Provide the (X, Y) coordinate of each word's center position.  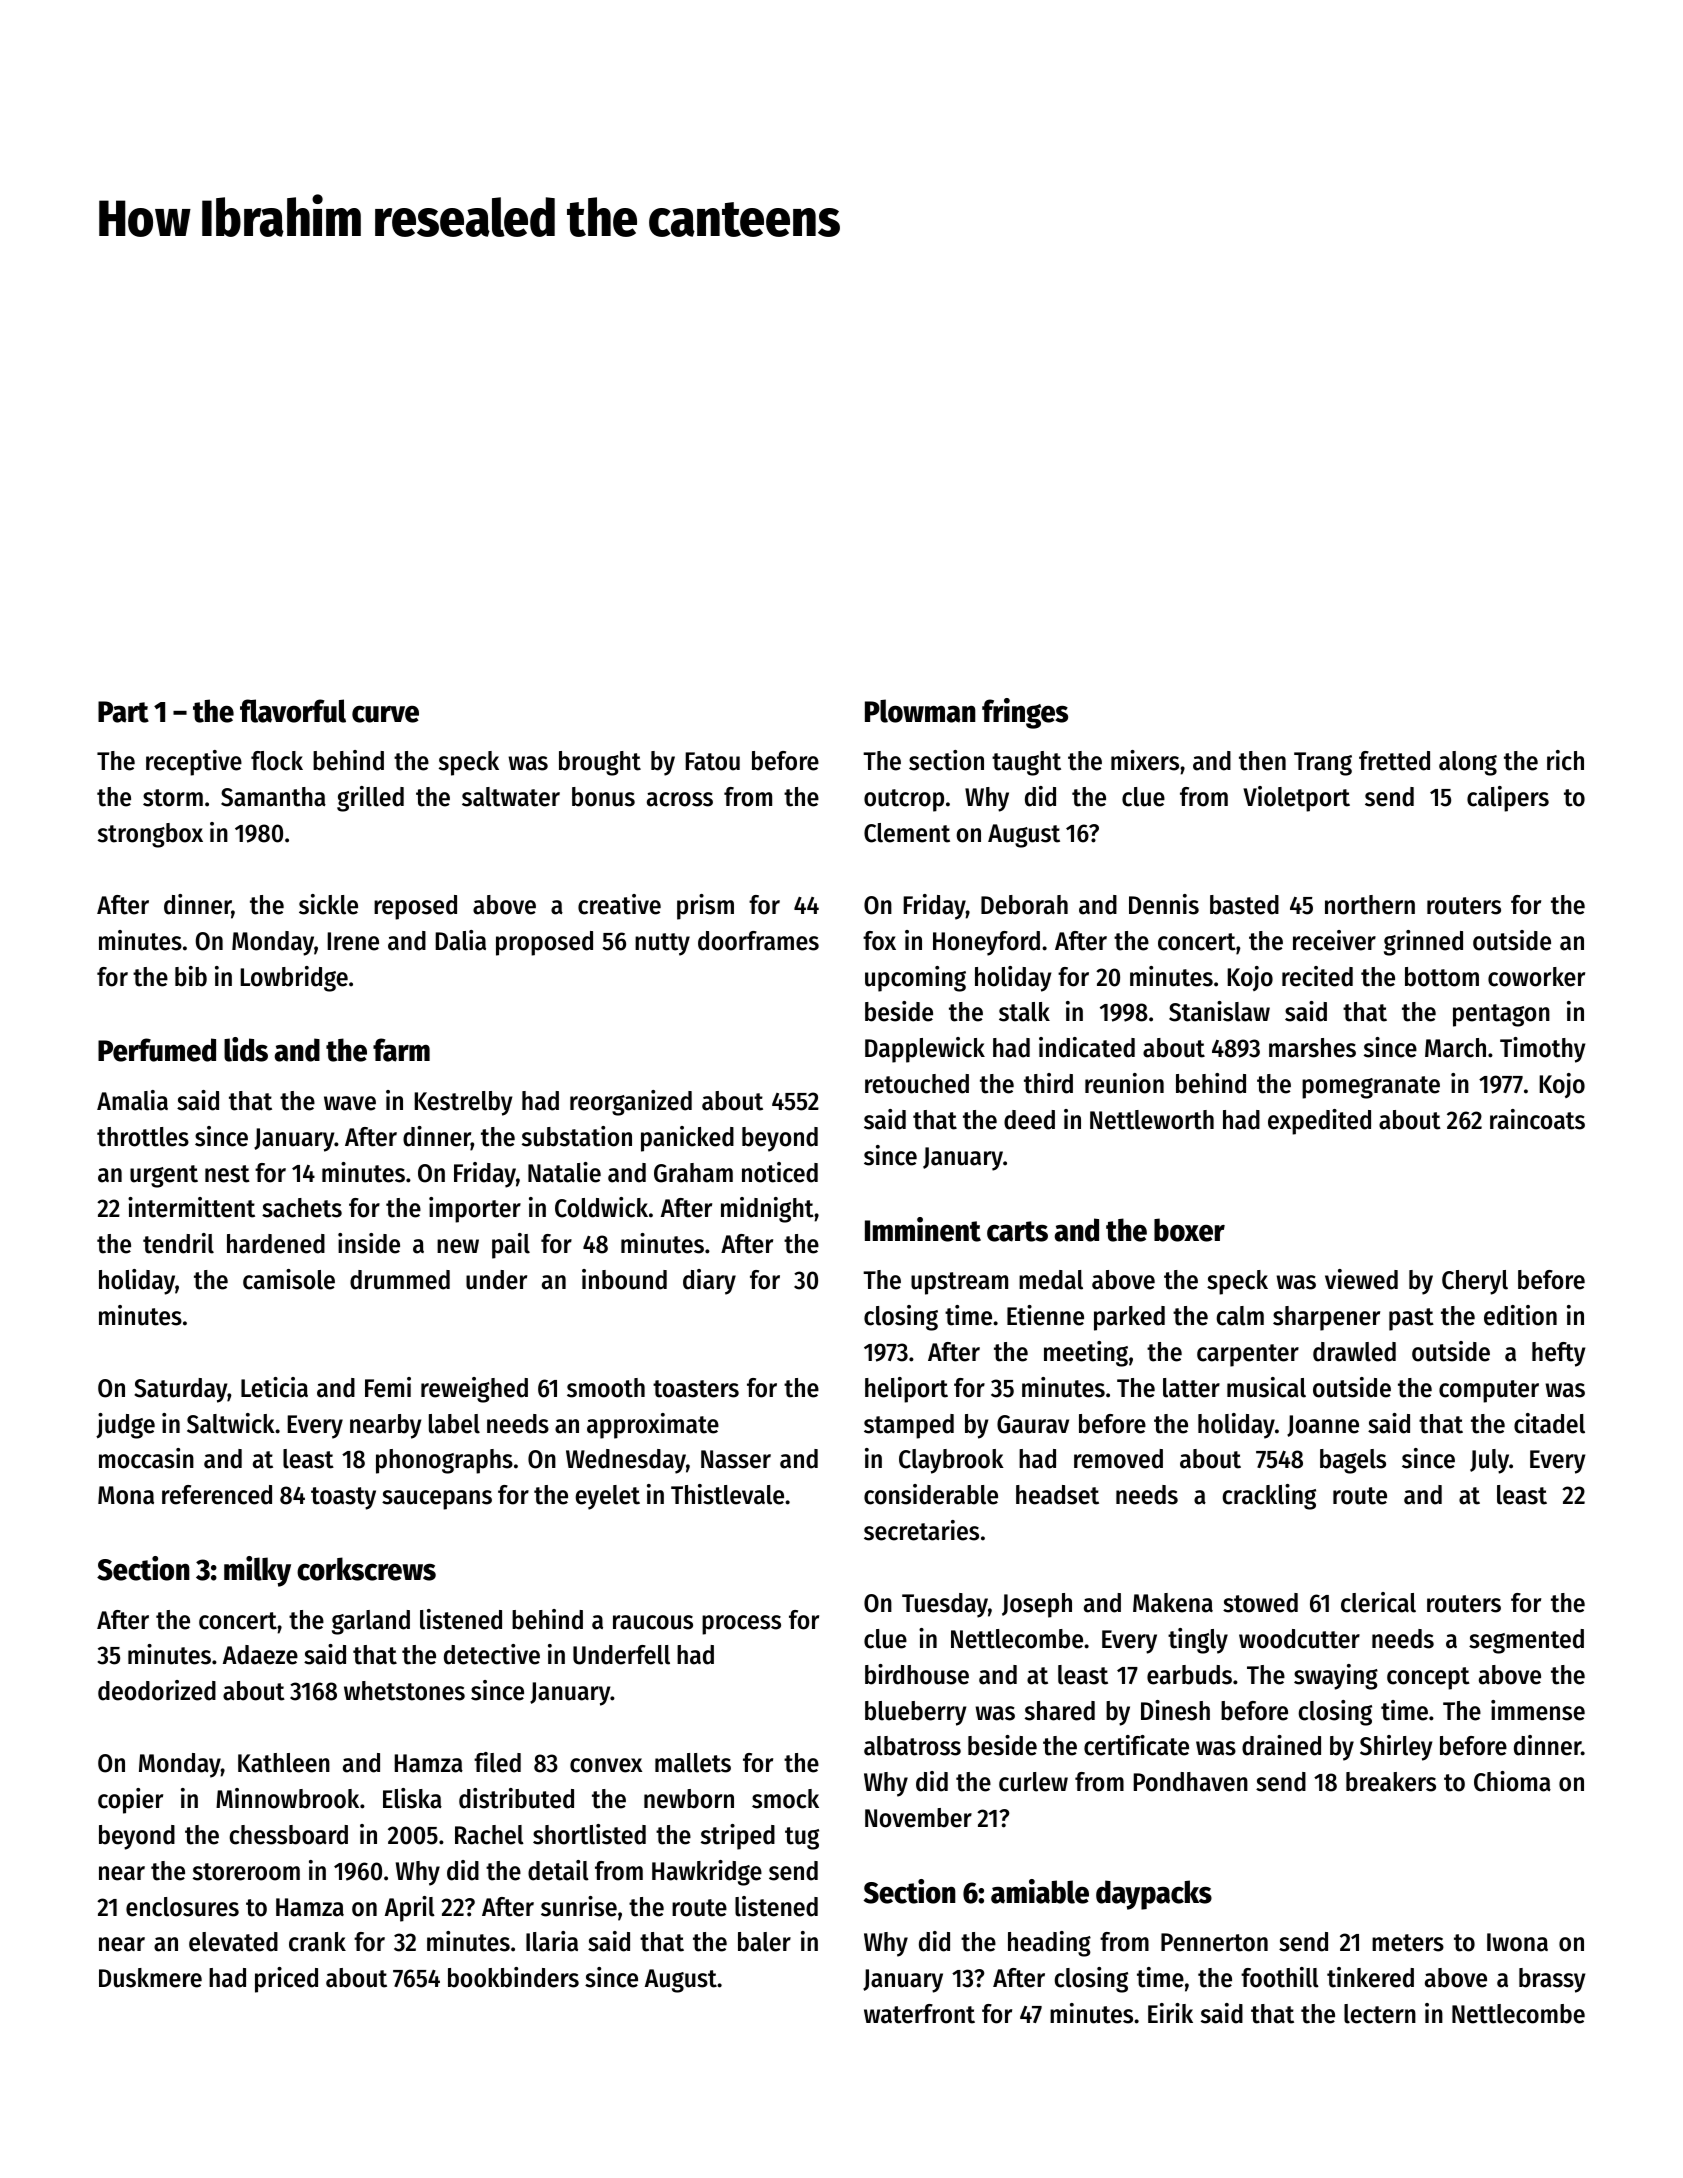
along (1468, 763)
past (1411, 1319)
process (741, 1625)
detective (492, 1654)
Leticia (274, 1387)
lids (246, 1049)
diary (709, 1282)
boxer (1189, 1230)
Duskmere (150, 1978)
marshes (1312, 1048)
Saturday (181, 1390)
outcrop (904, 800)
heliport (906, 1390)
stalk (1024, 1012)
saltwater (511, 797)
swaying (1336, 1677)
